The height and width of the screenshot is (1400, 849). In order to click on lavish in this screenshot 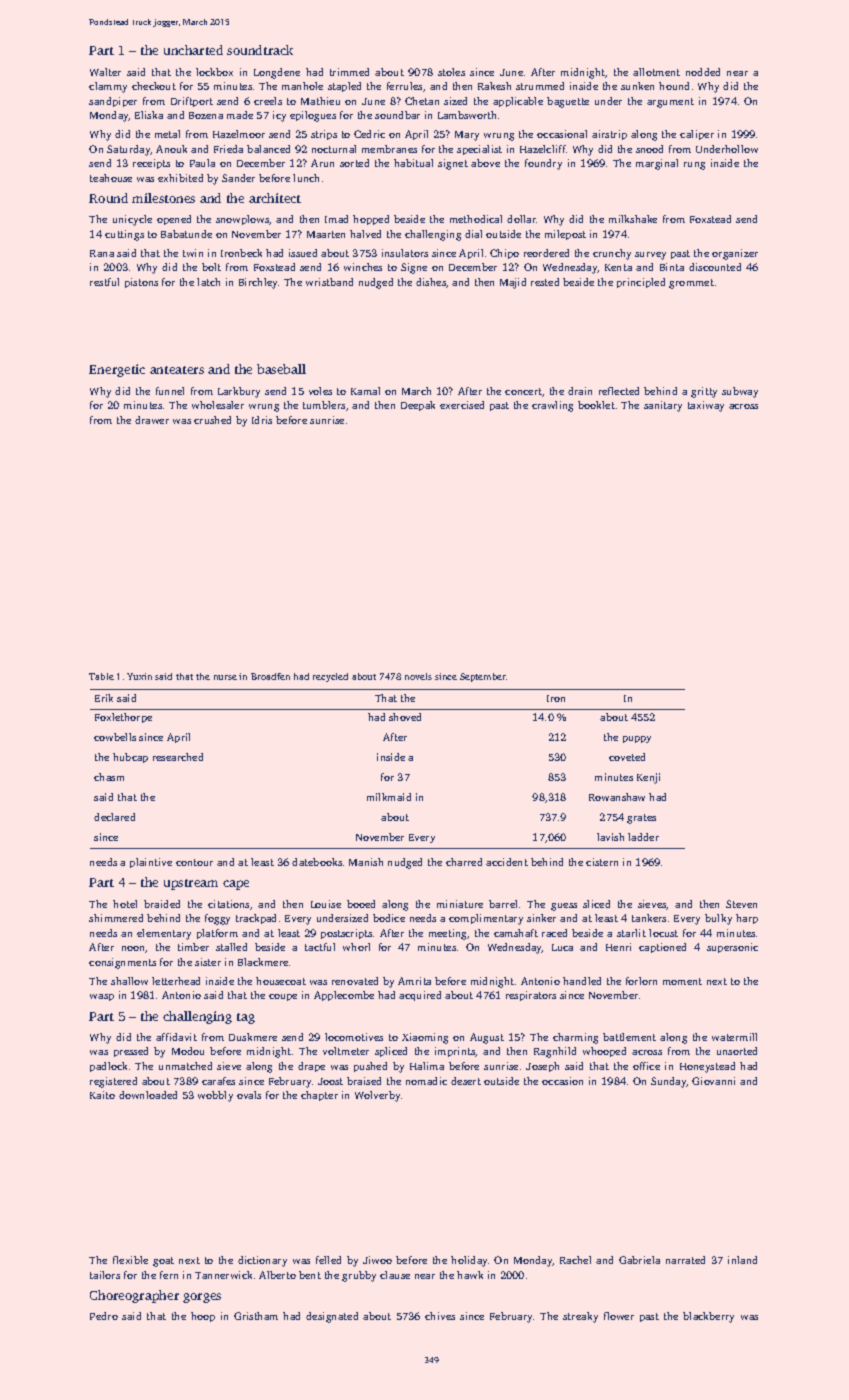, I will do `click(610, 837)`.
